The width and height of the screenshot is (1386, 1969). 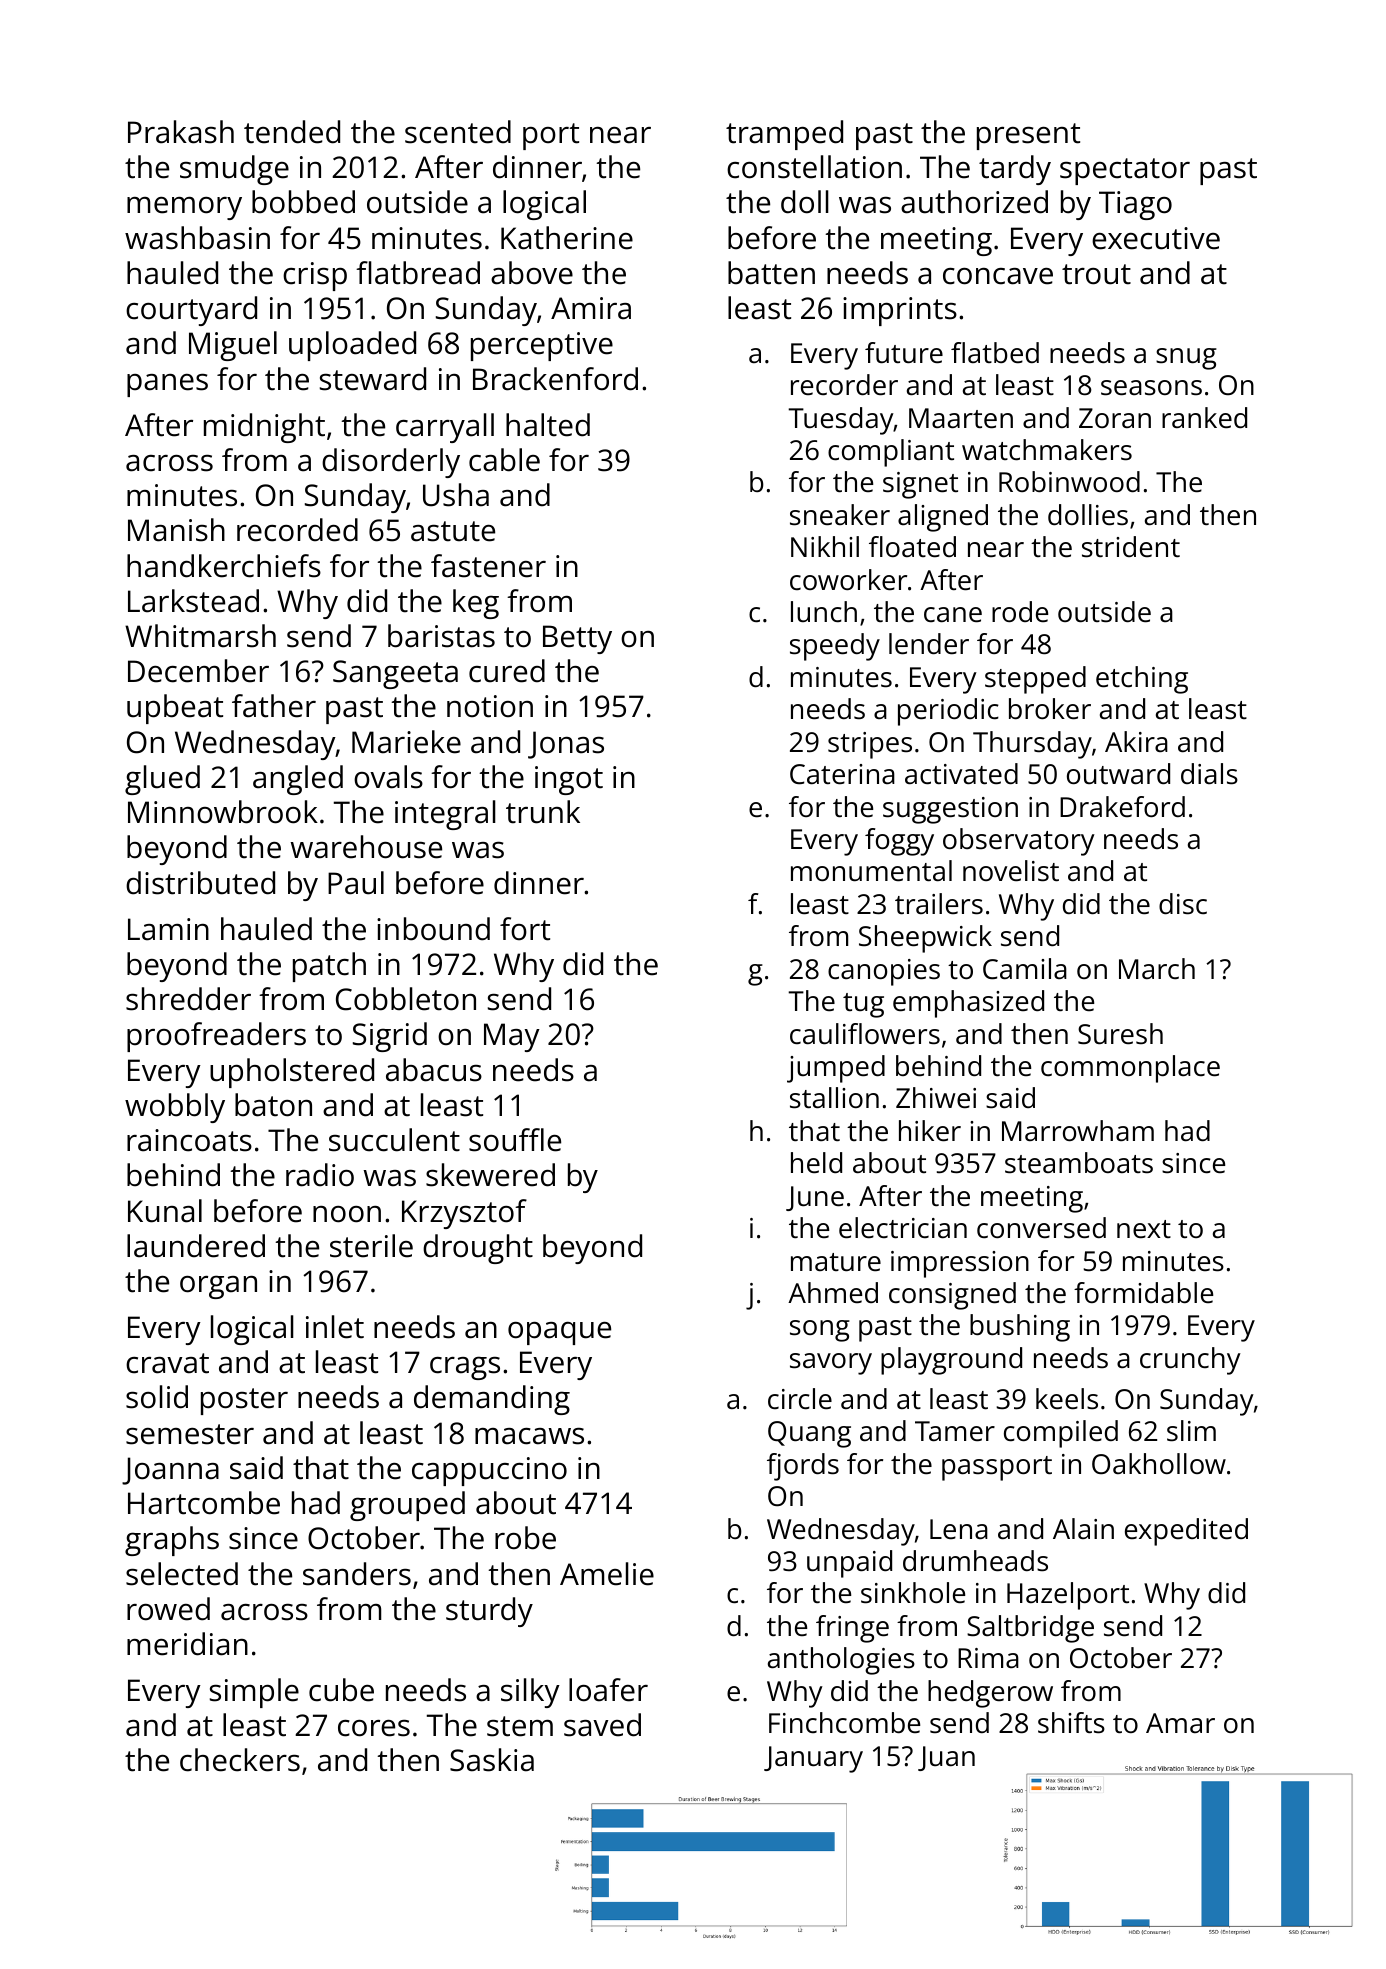 What do you see at coordinates (335, 1327) in the screenshot?
I see `inlet` at bounding box center [335, 1327].
